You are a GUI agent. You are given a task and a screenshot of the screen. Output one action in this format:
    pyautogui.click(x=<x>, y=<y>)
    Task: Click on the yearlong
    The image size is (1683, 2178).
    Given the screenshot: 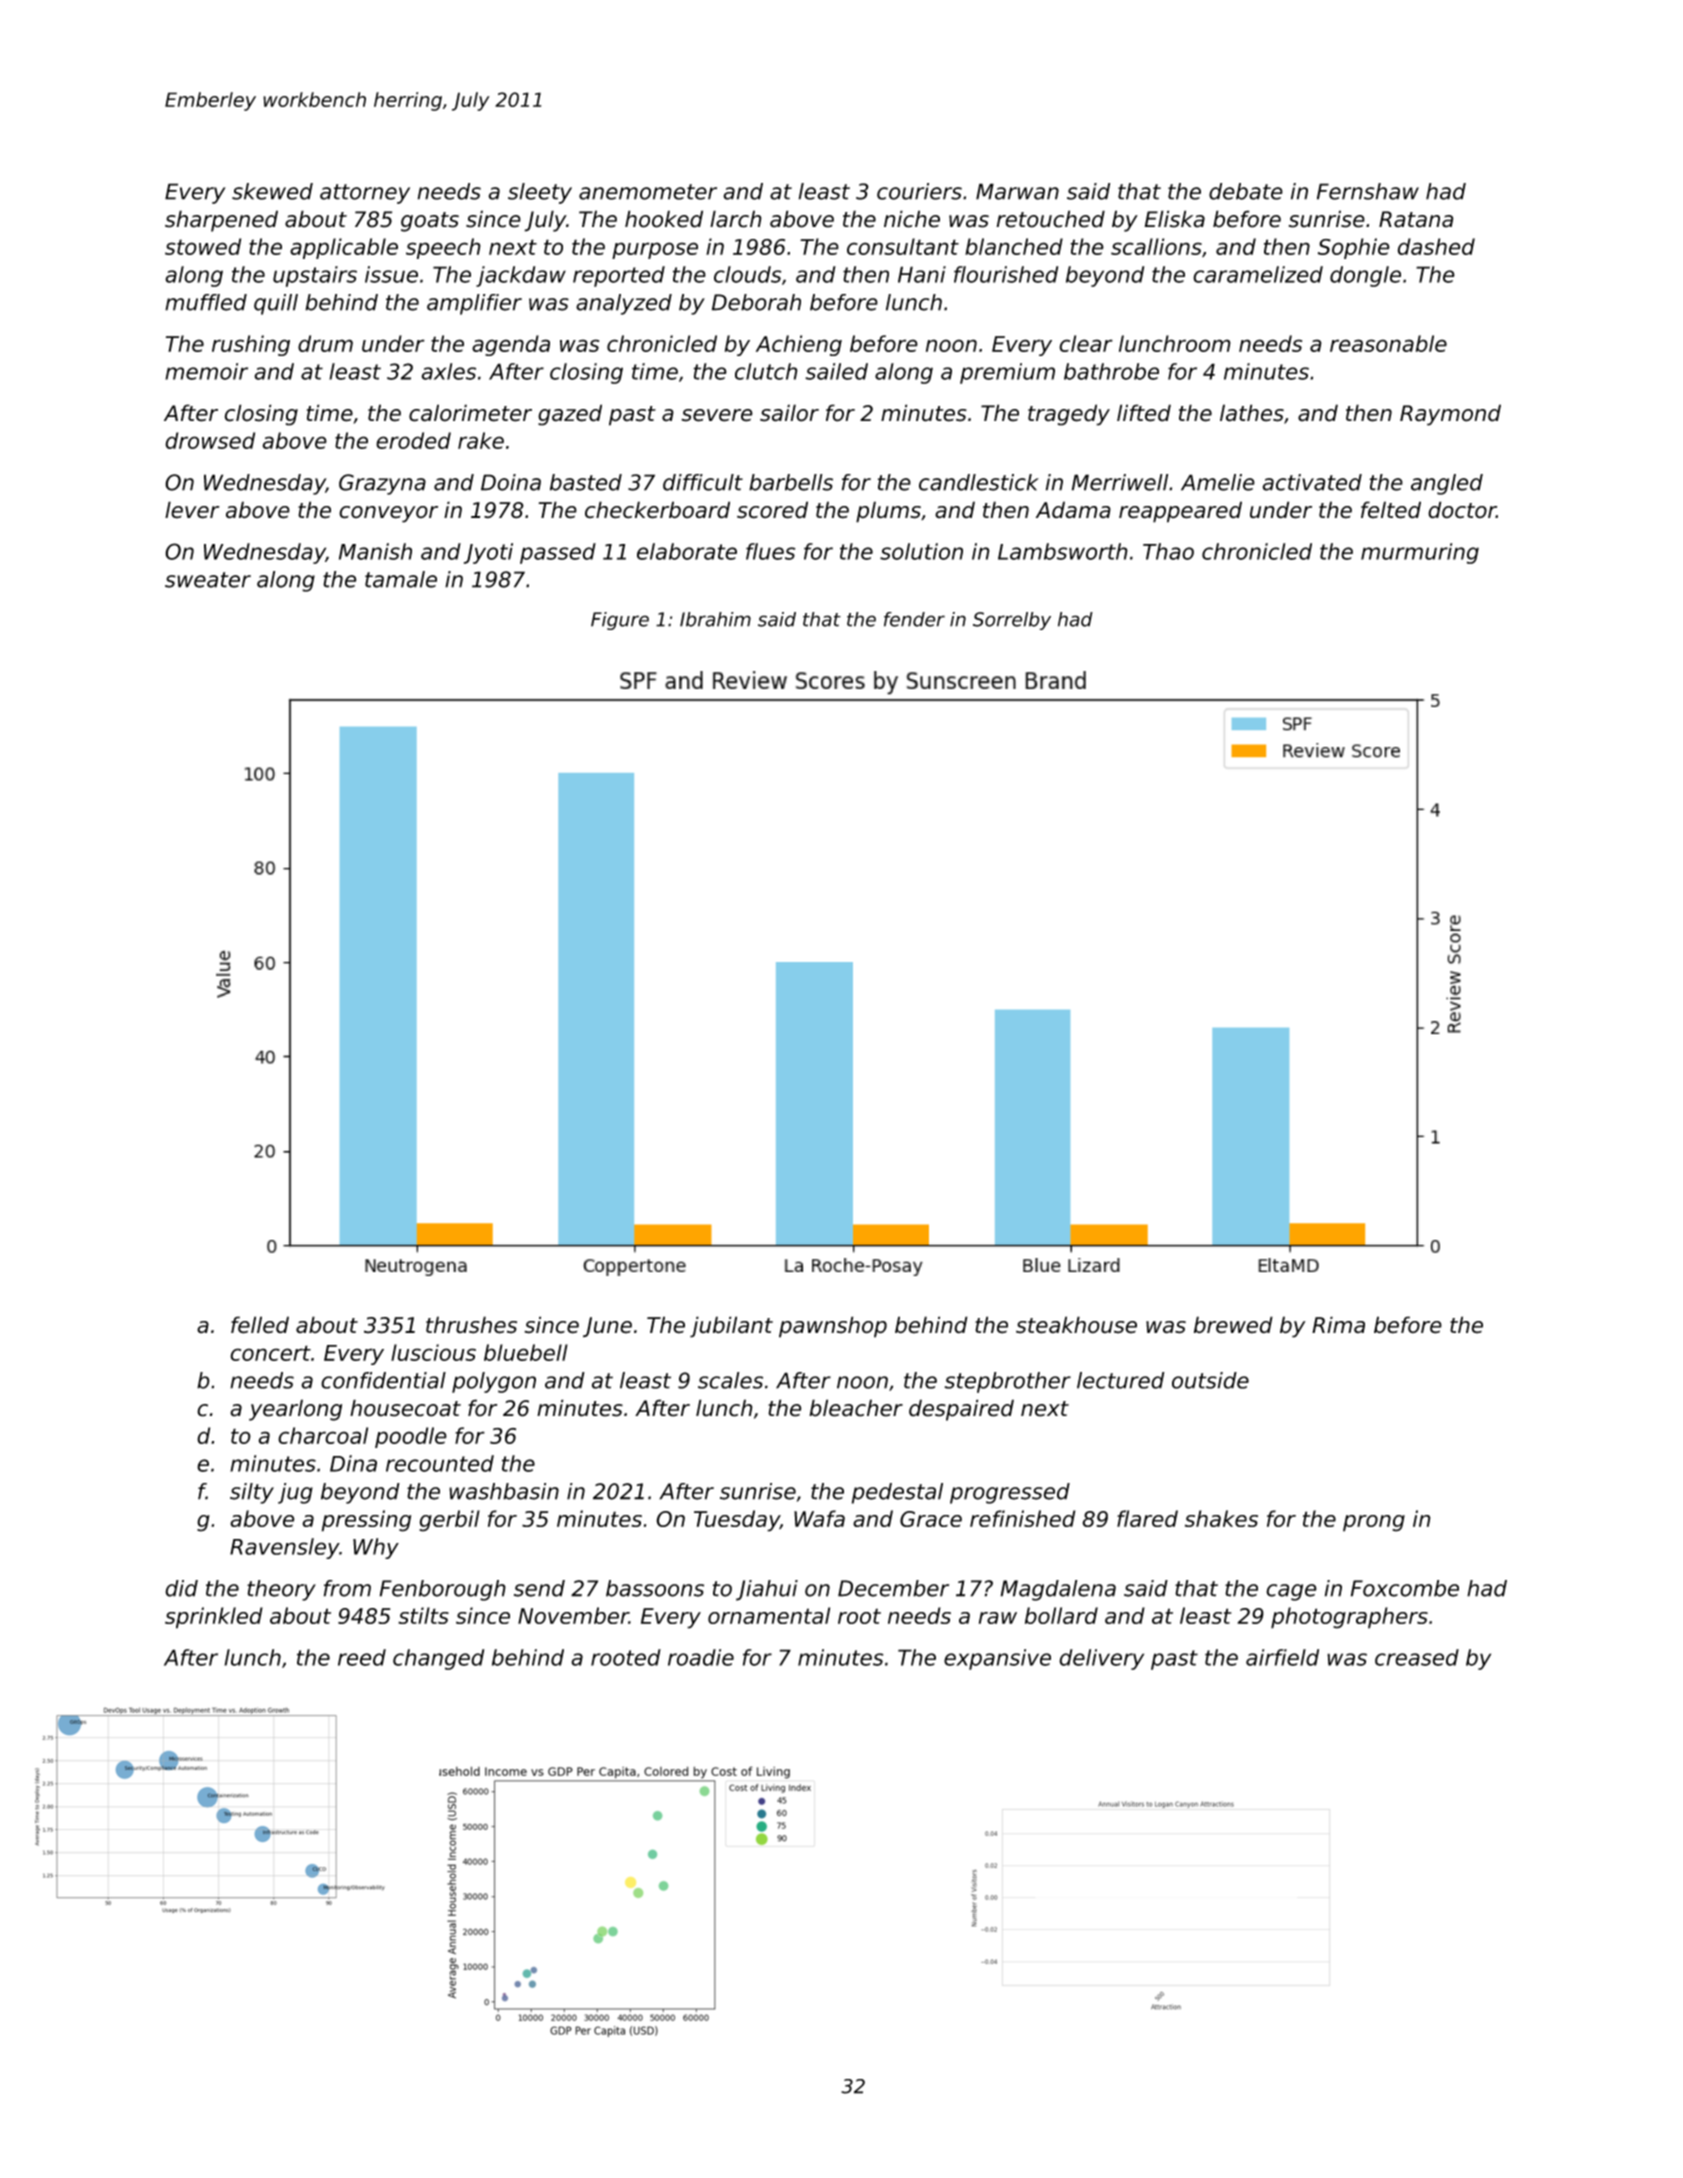 What is the action you would take?
    pyautogui.click(x=295, y=1410)
